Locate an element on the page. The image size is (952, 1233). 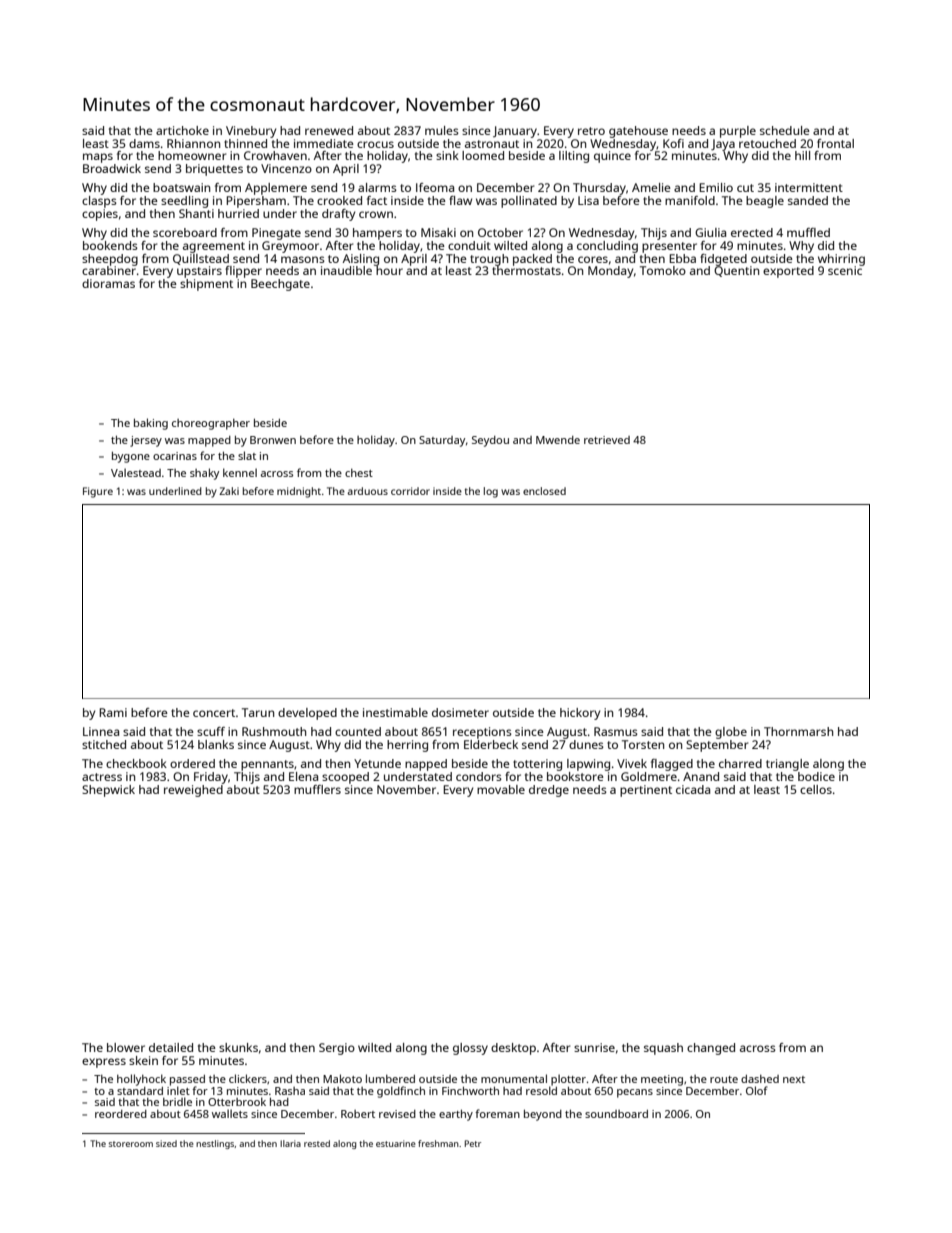
next is located at coordinates (794, 1079).
